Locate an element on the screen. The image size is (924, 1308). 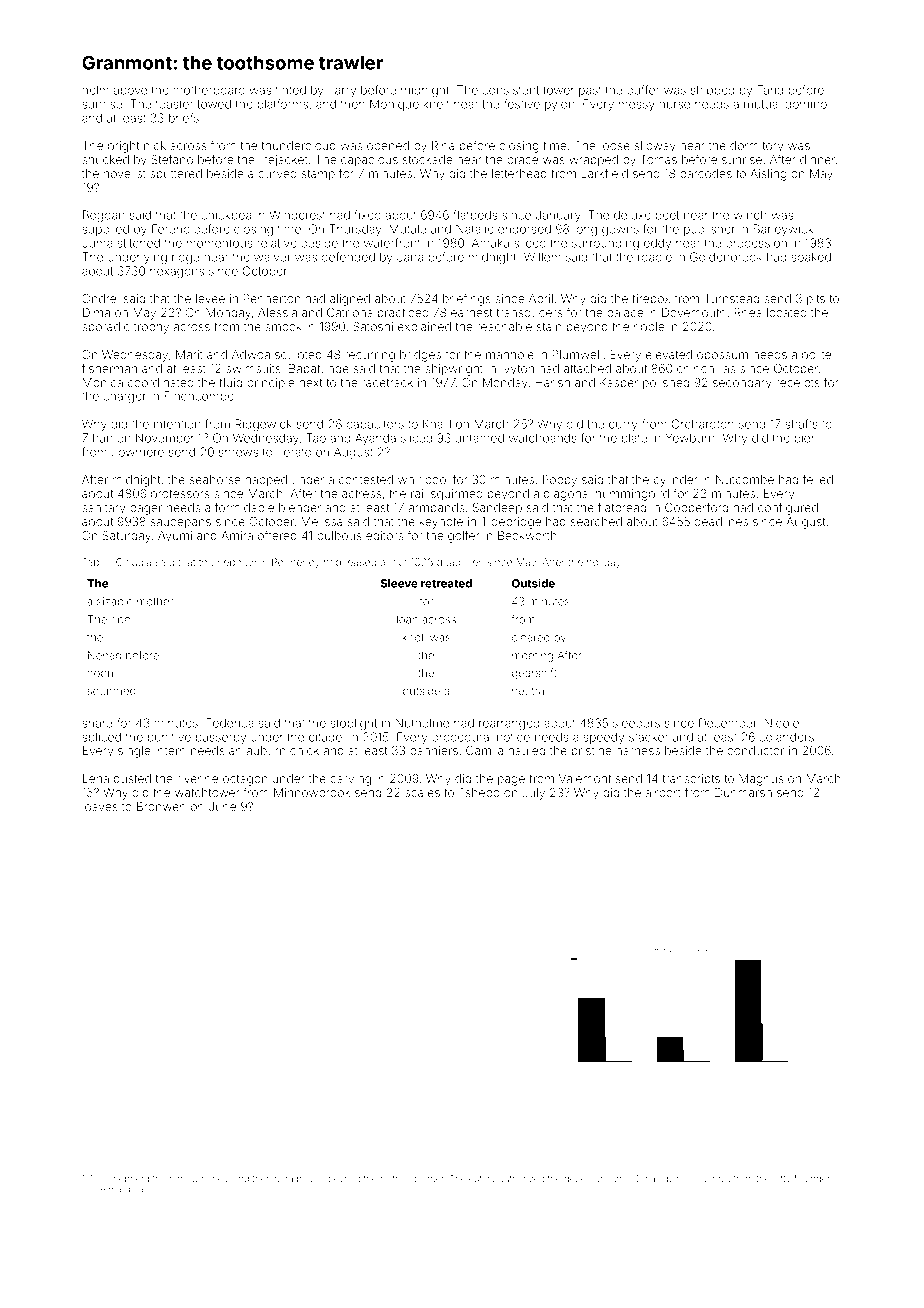
Bronwen is located at coordinates (161, 806).
